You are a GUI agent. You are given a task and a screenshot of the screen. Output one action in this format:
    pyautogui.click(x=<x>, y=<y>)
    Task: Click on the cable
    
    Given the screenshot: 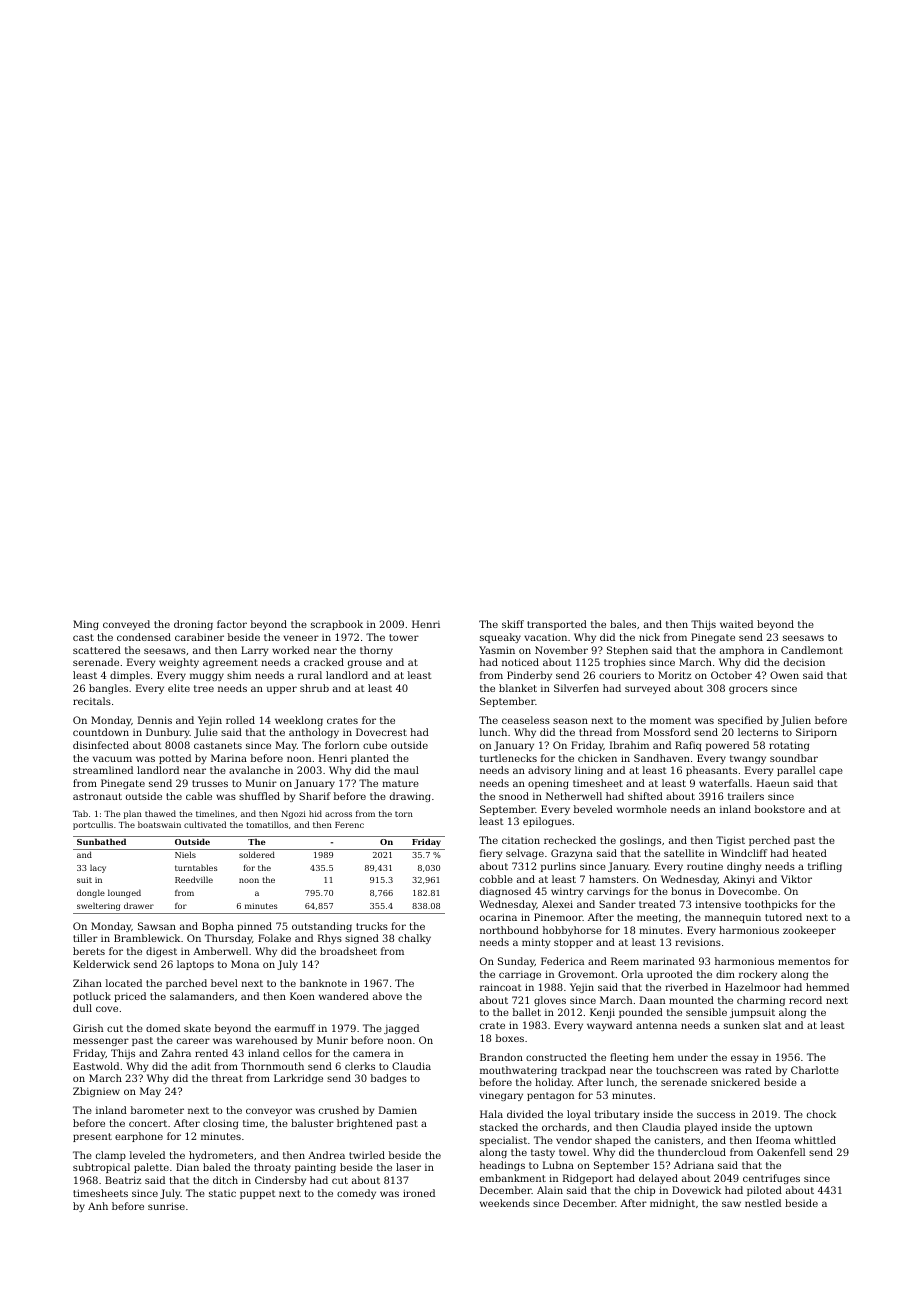 What is the action you would take?
    pyautogui.click(x=199, y=796)
